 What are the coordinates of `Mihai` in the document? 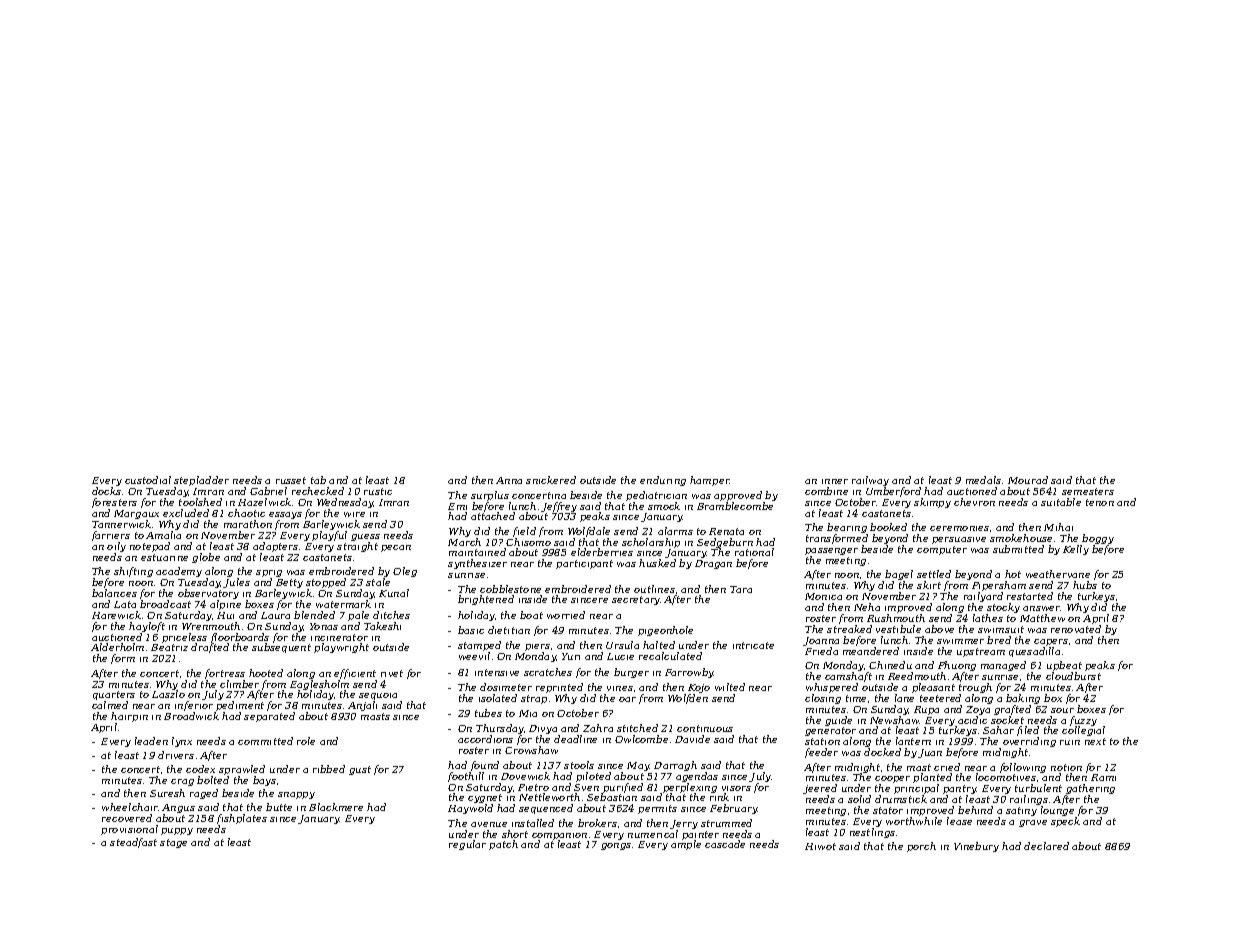 It's located at (1058, 527).
